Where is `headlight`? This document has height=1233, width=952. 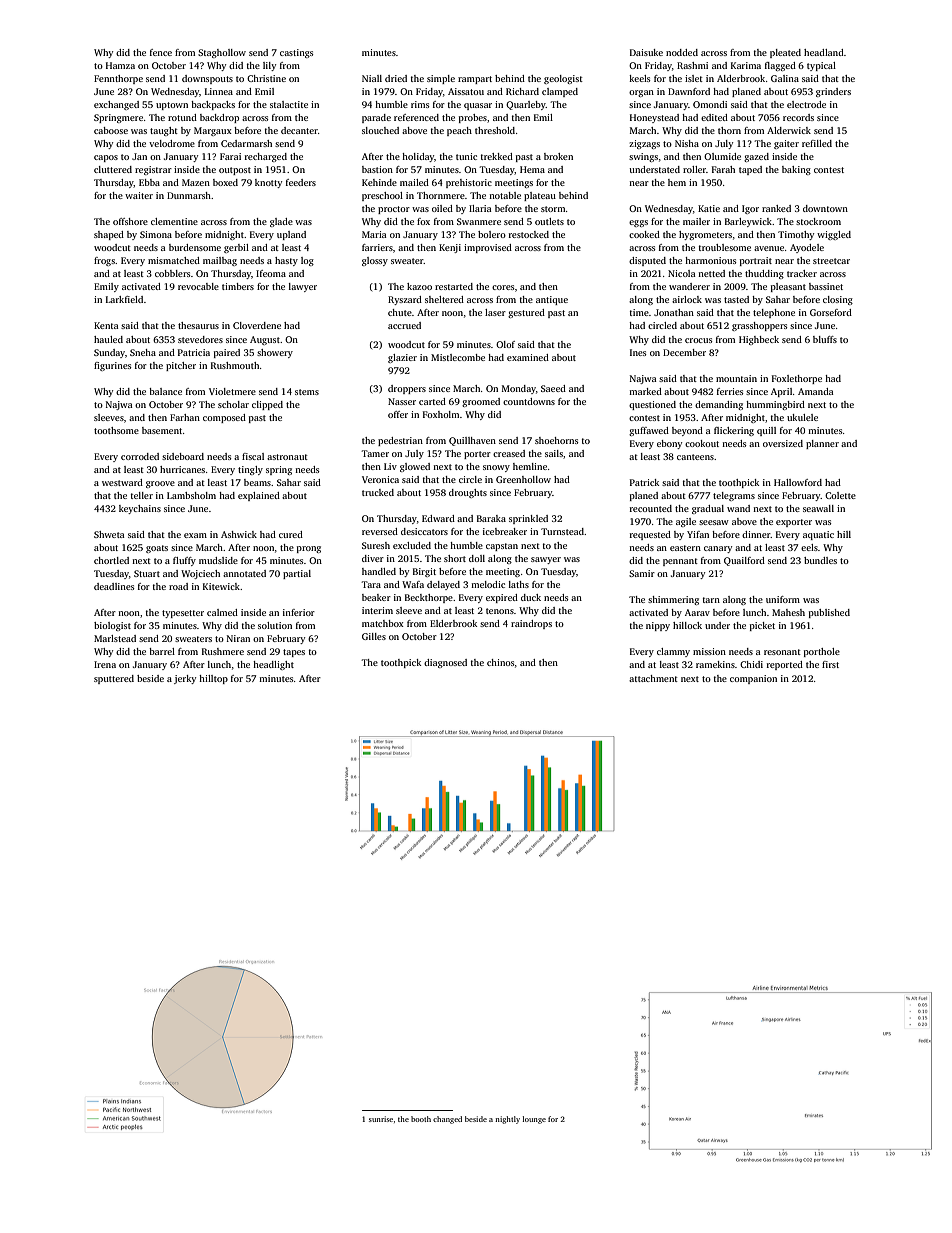
headlight is located at coordinates (273, 665).
